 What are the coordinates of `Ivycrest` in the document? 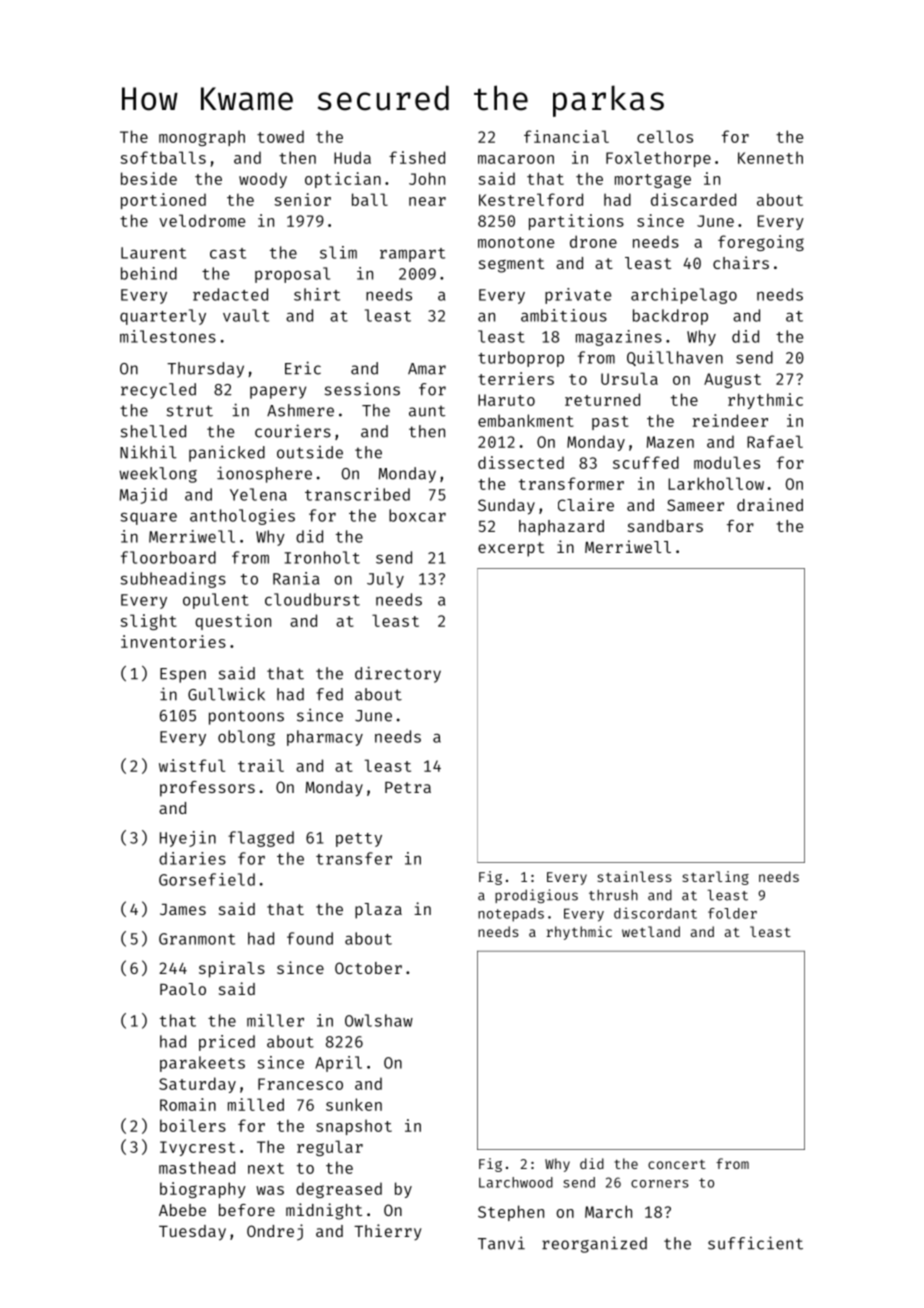 It's located at (197, 1148).
